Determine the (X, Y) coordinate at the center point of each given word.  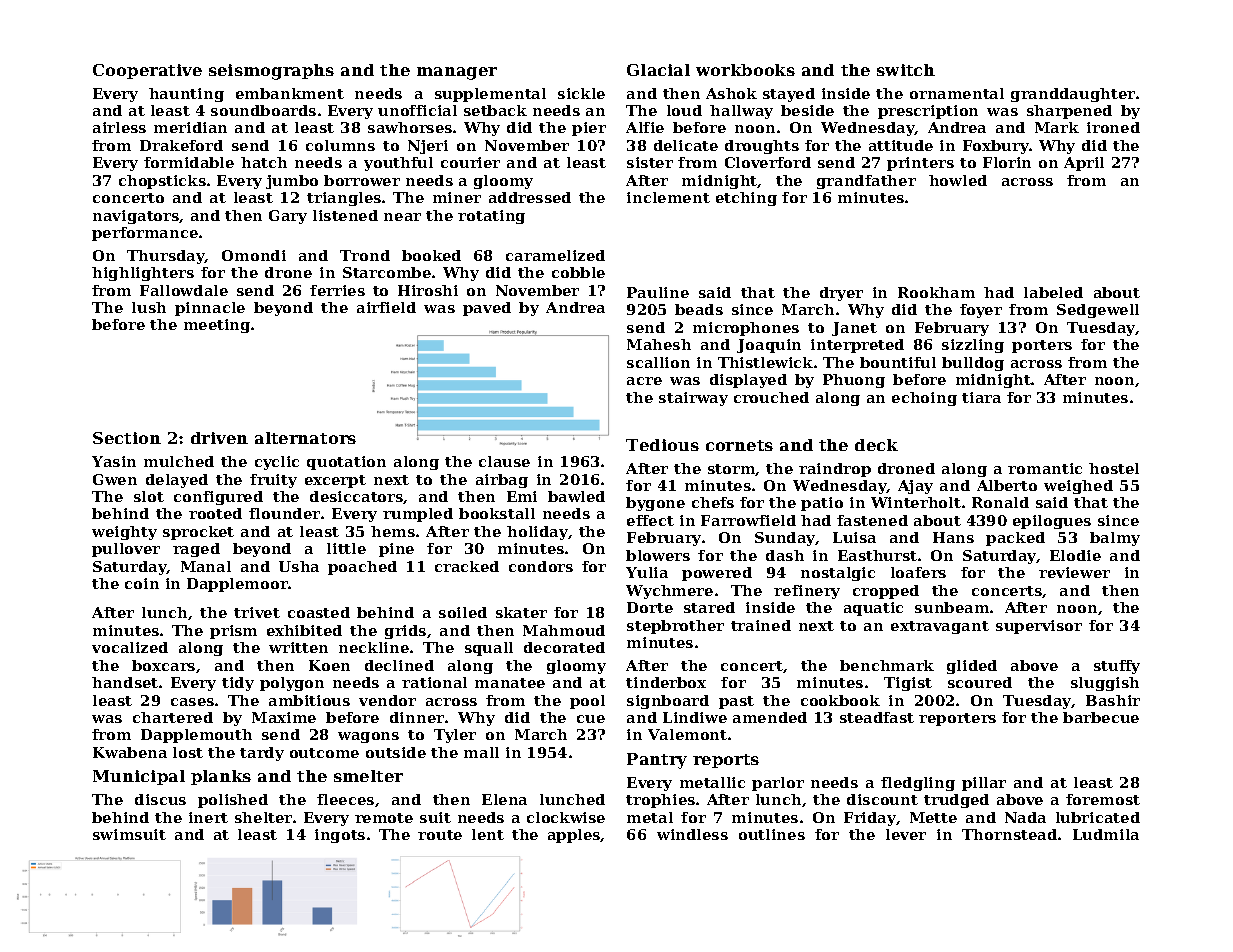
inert (208, 817)
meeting (217, 326)
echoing (924, 399)
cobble (578, 272)
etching (746, 199)
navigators (136, 217)
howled (958, 180)
